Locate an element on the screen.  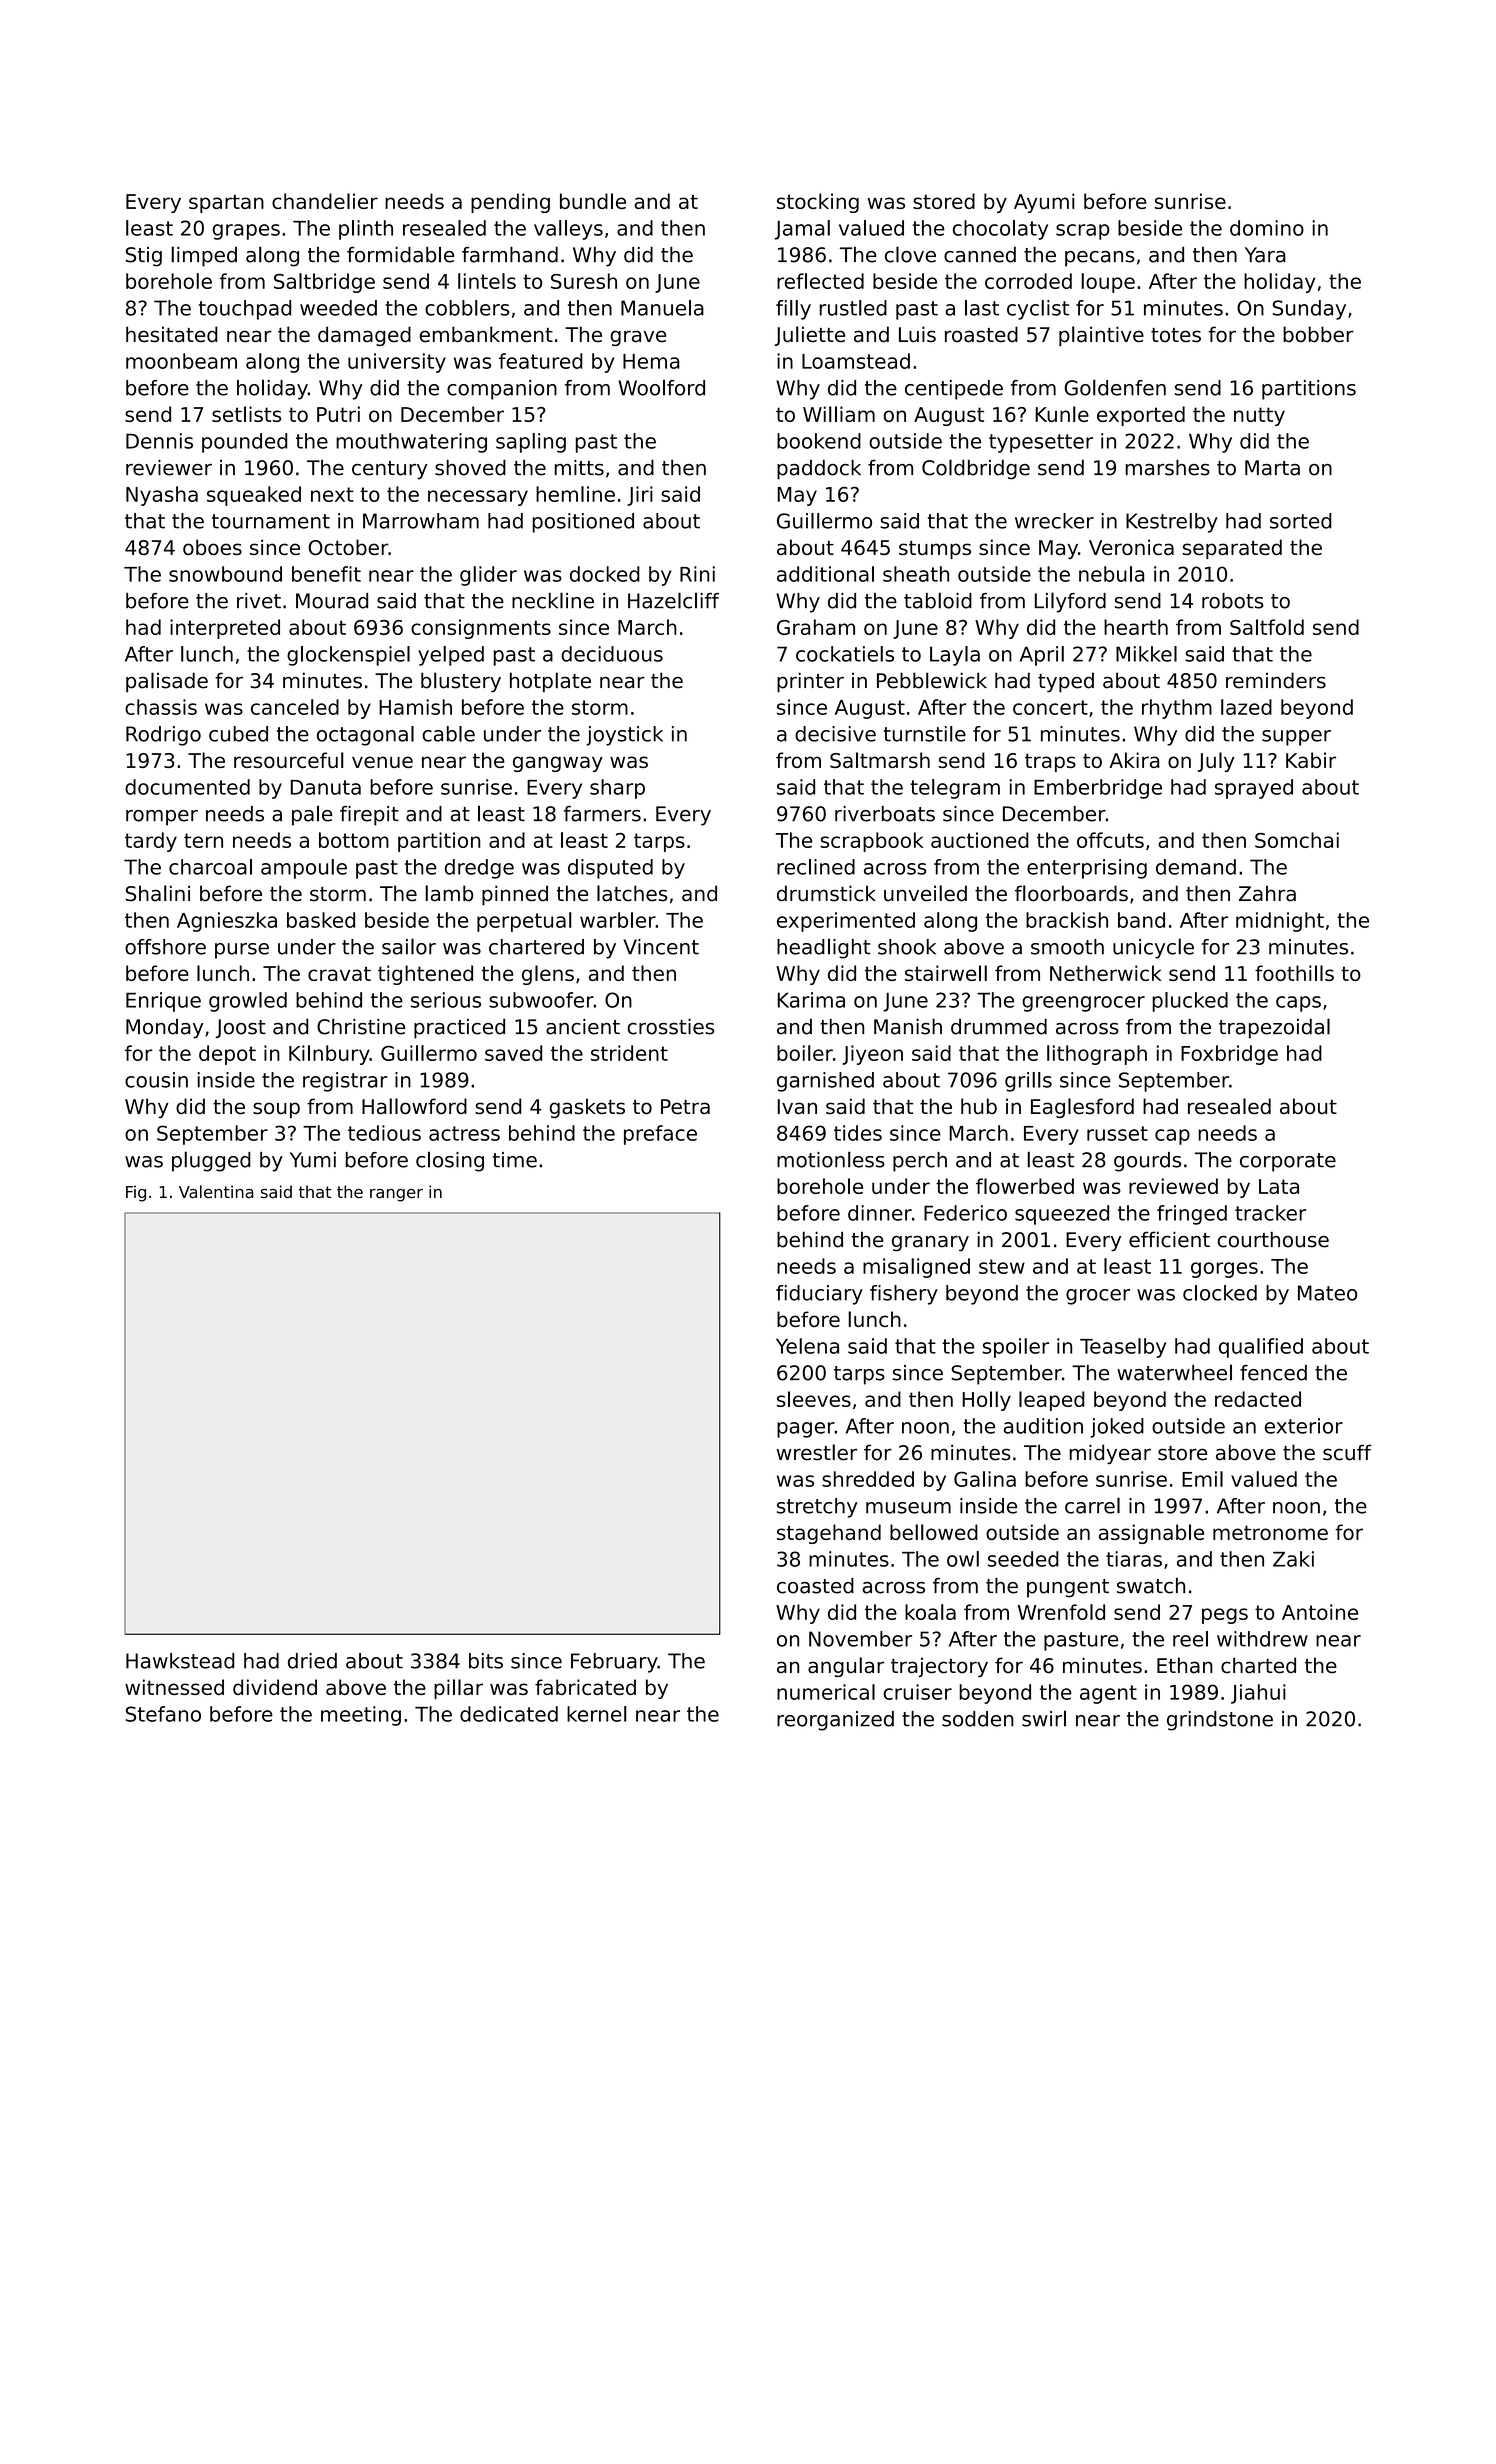
band is located at coordinates (1141, 920).
